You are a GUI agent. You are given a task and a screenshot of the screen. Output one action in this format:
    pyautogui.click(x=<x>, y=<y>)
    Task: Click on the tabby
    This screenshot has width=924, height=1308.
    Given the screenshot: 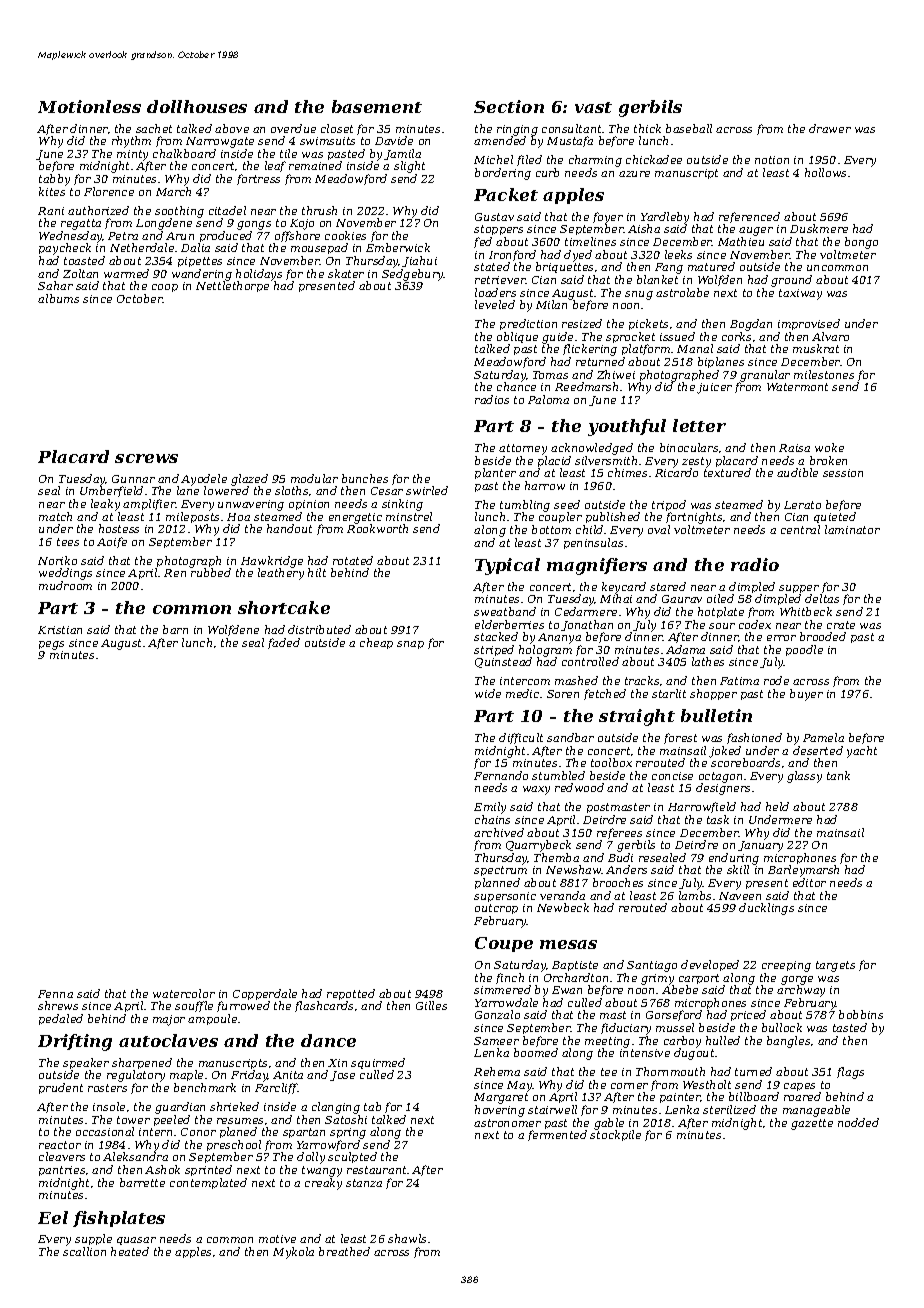 What is the action you would take?
    pyautogui.click(x=54, y=180)
